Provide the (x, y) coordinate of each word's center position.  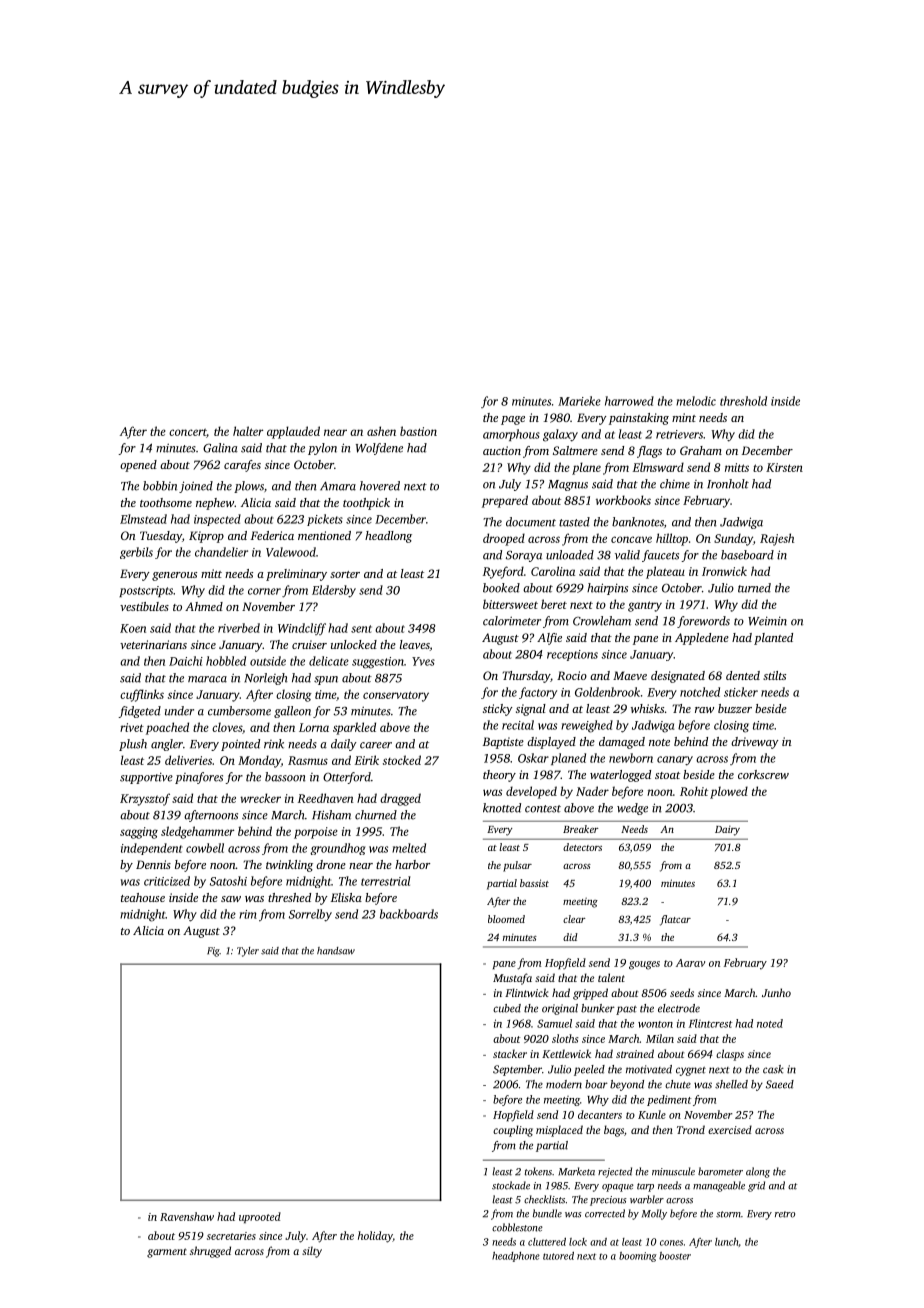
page (513, 420)
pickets (325, 520)
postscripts (146, 591)
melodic (696, 401)
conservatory (396, 696)
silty (312, 1252)
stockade (511, 1185)
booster (675, 1256)
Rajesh (777, 539)
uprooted (260, 1217)
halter (248, 431)
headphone (516, 1257)
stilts (774, 675)
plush (133, 745)
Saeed (780, 1084)
